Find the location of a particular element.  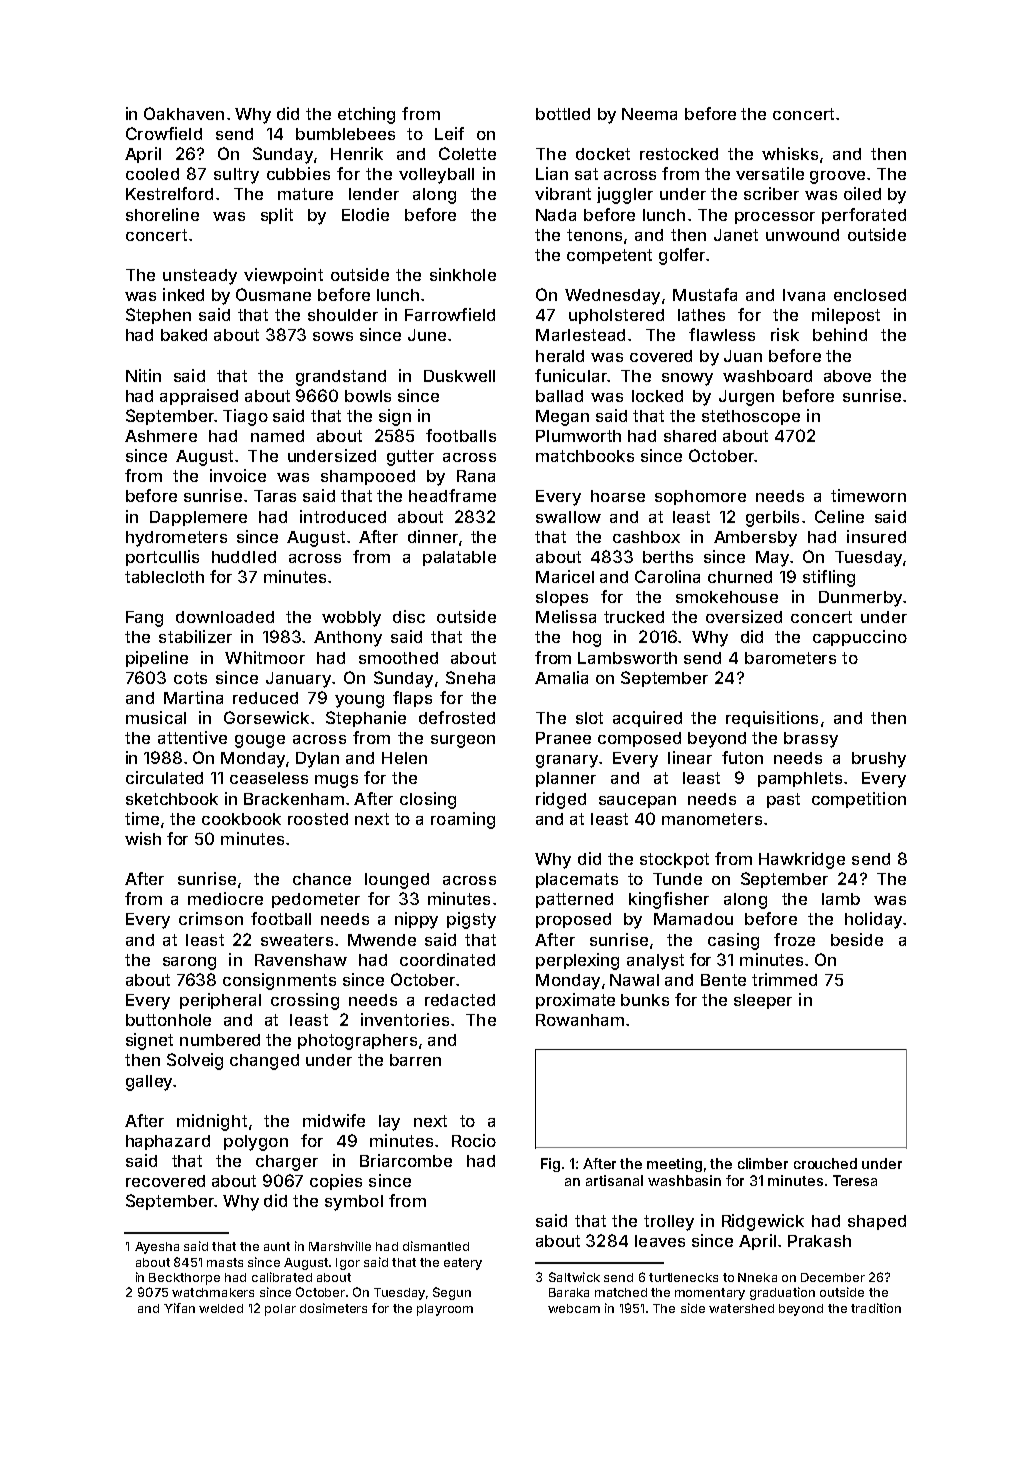

churned is located at coordinates (740, 577).
